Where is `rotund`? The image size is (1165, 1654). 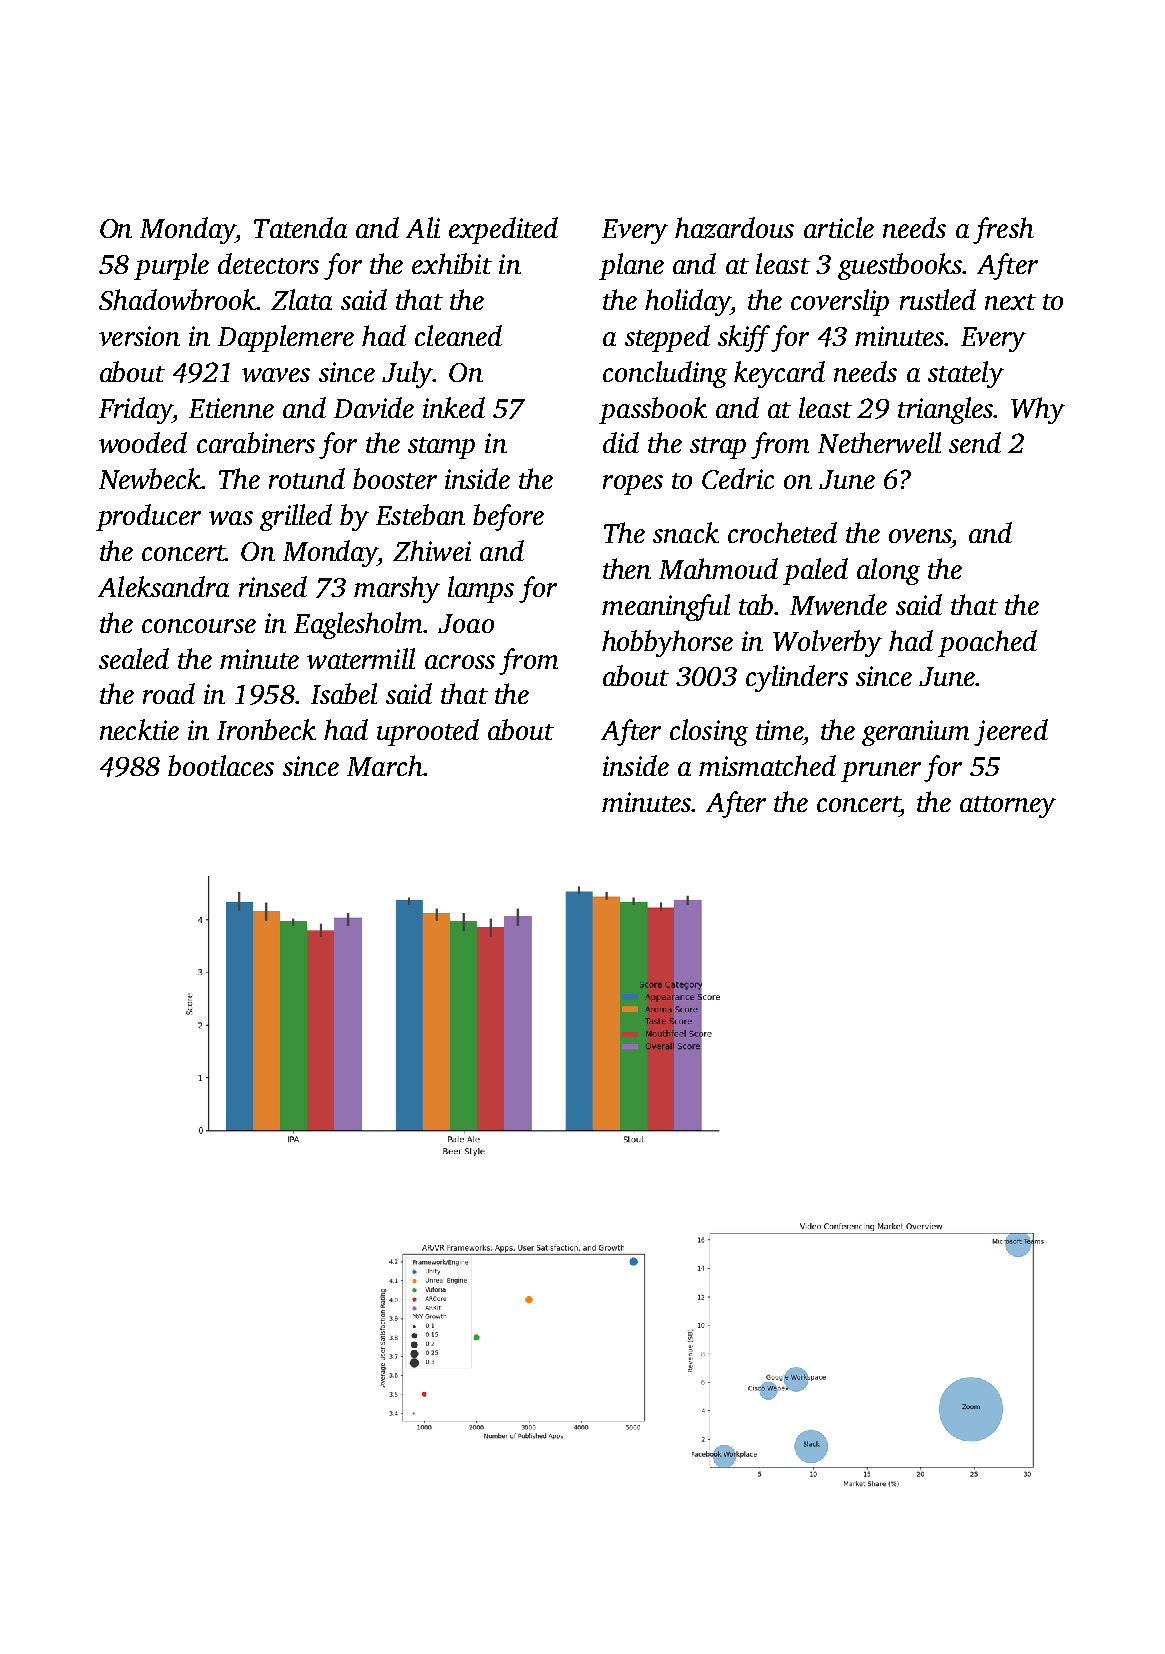
rotund is located at coordinates (307, 478).
